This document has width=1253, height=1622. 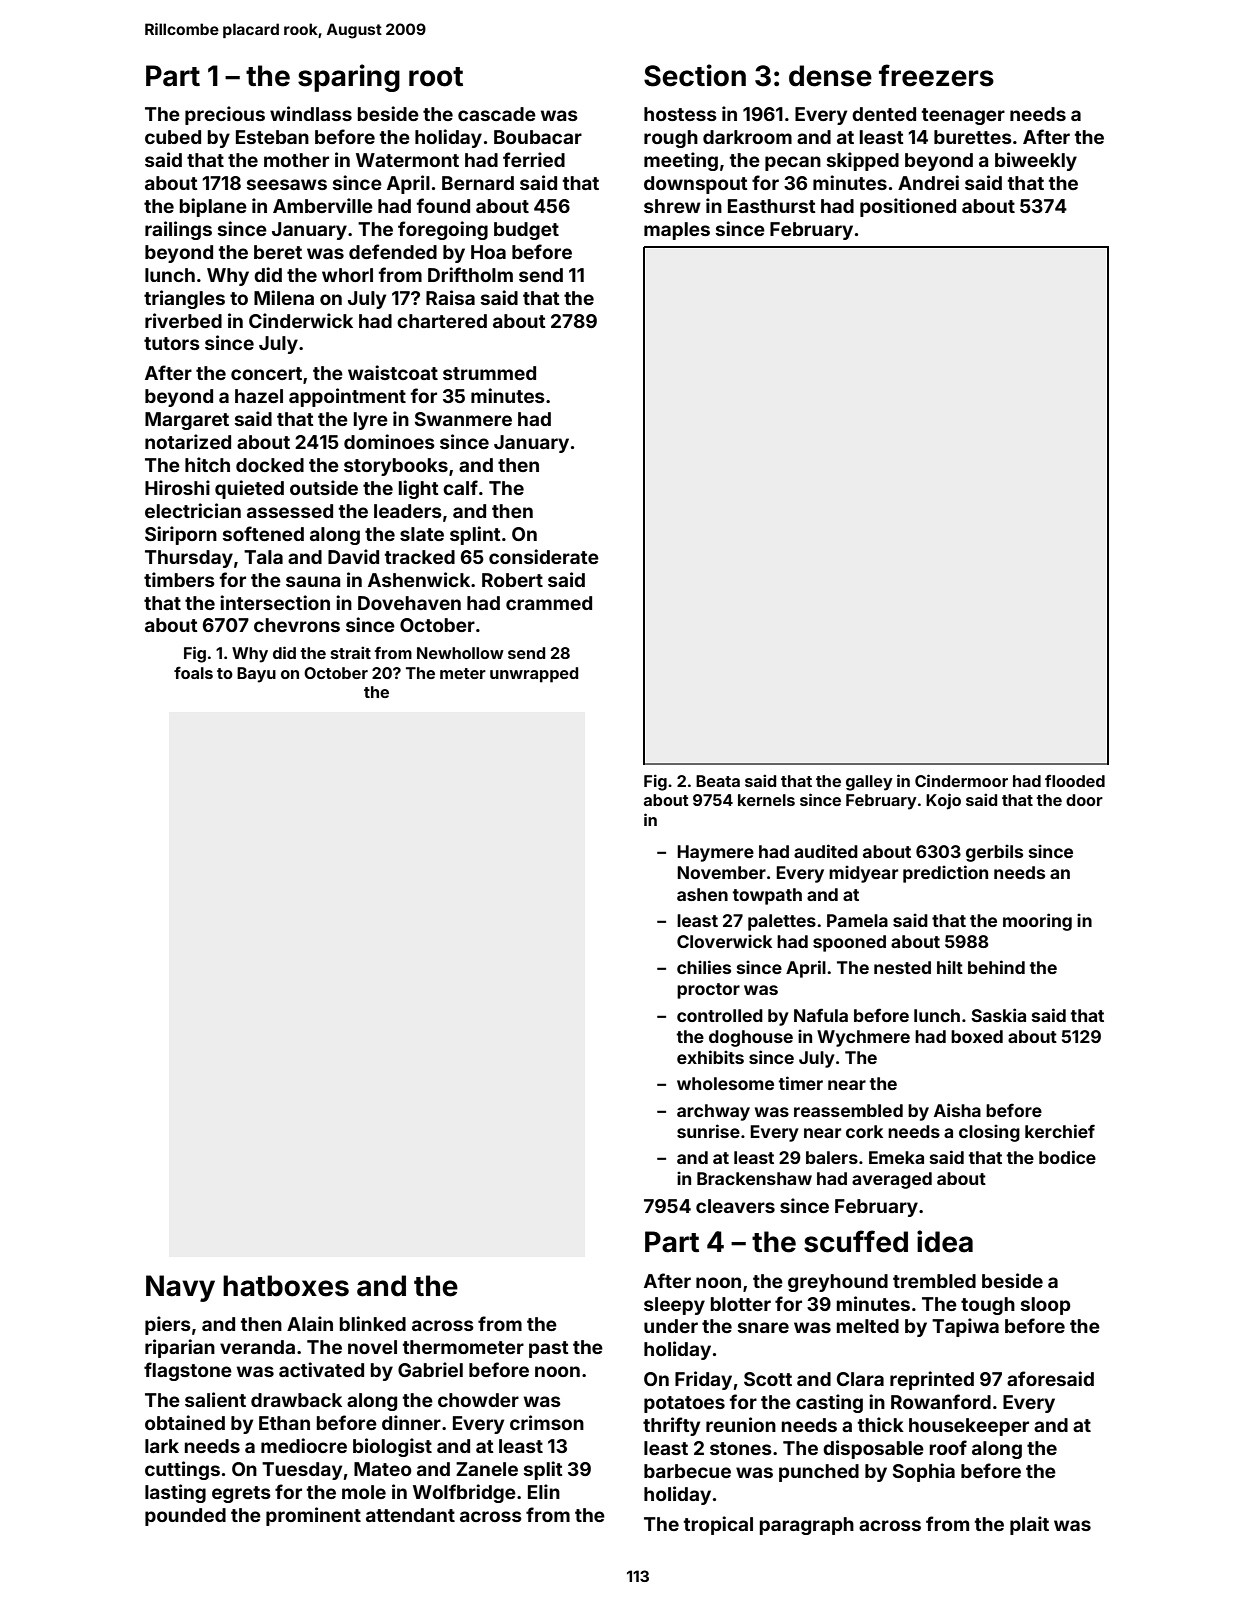 What do you see at coordinates (313, 1516) in the document?
I see `prominent` at bounding box center [313, 1516].
